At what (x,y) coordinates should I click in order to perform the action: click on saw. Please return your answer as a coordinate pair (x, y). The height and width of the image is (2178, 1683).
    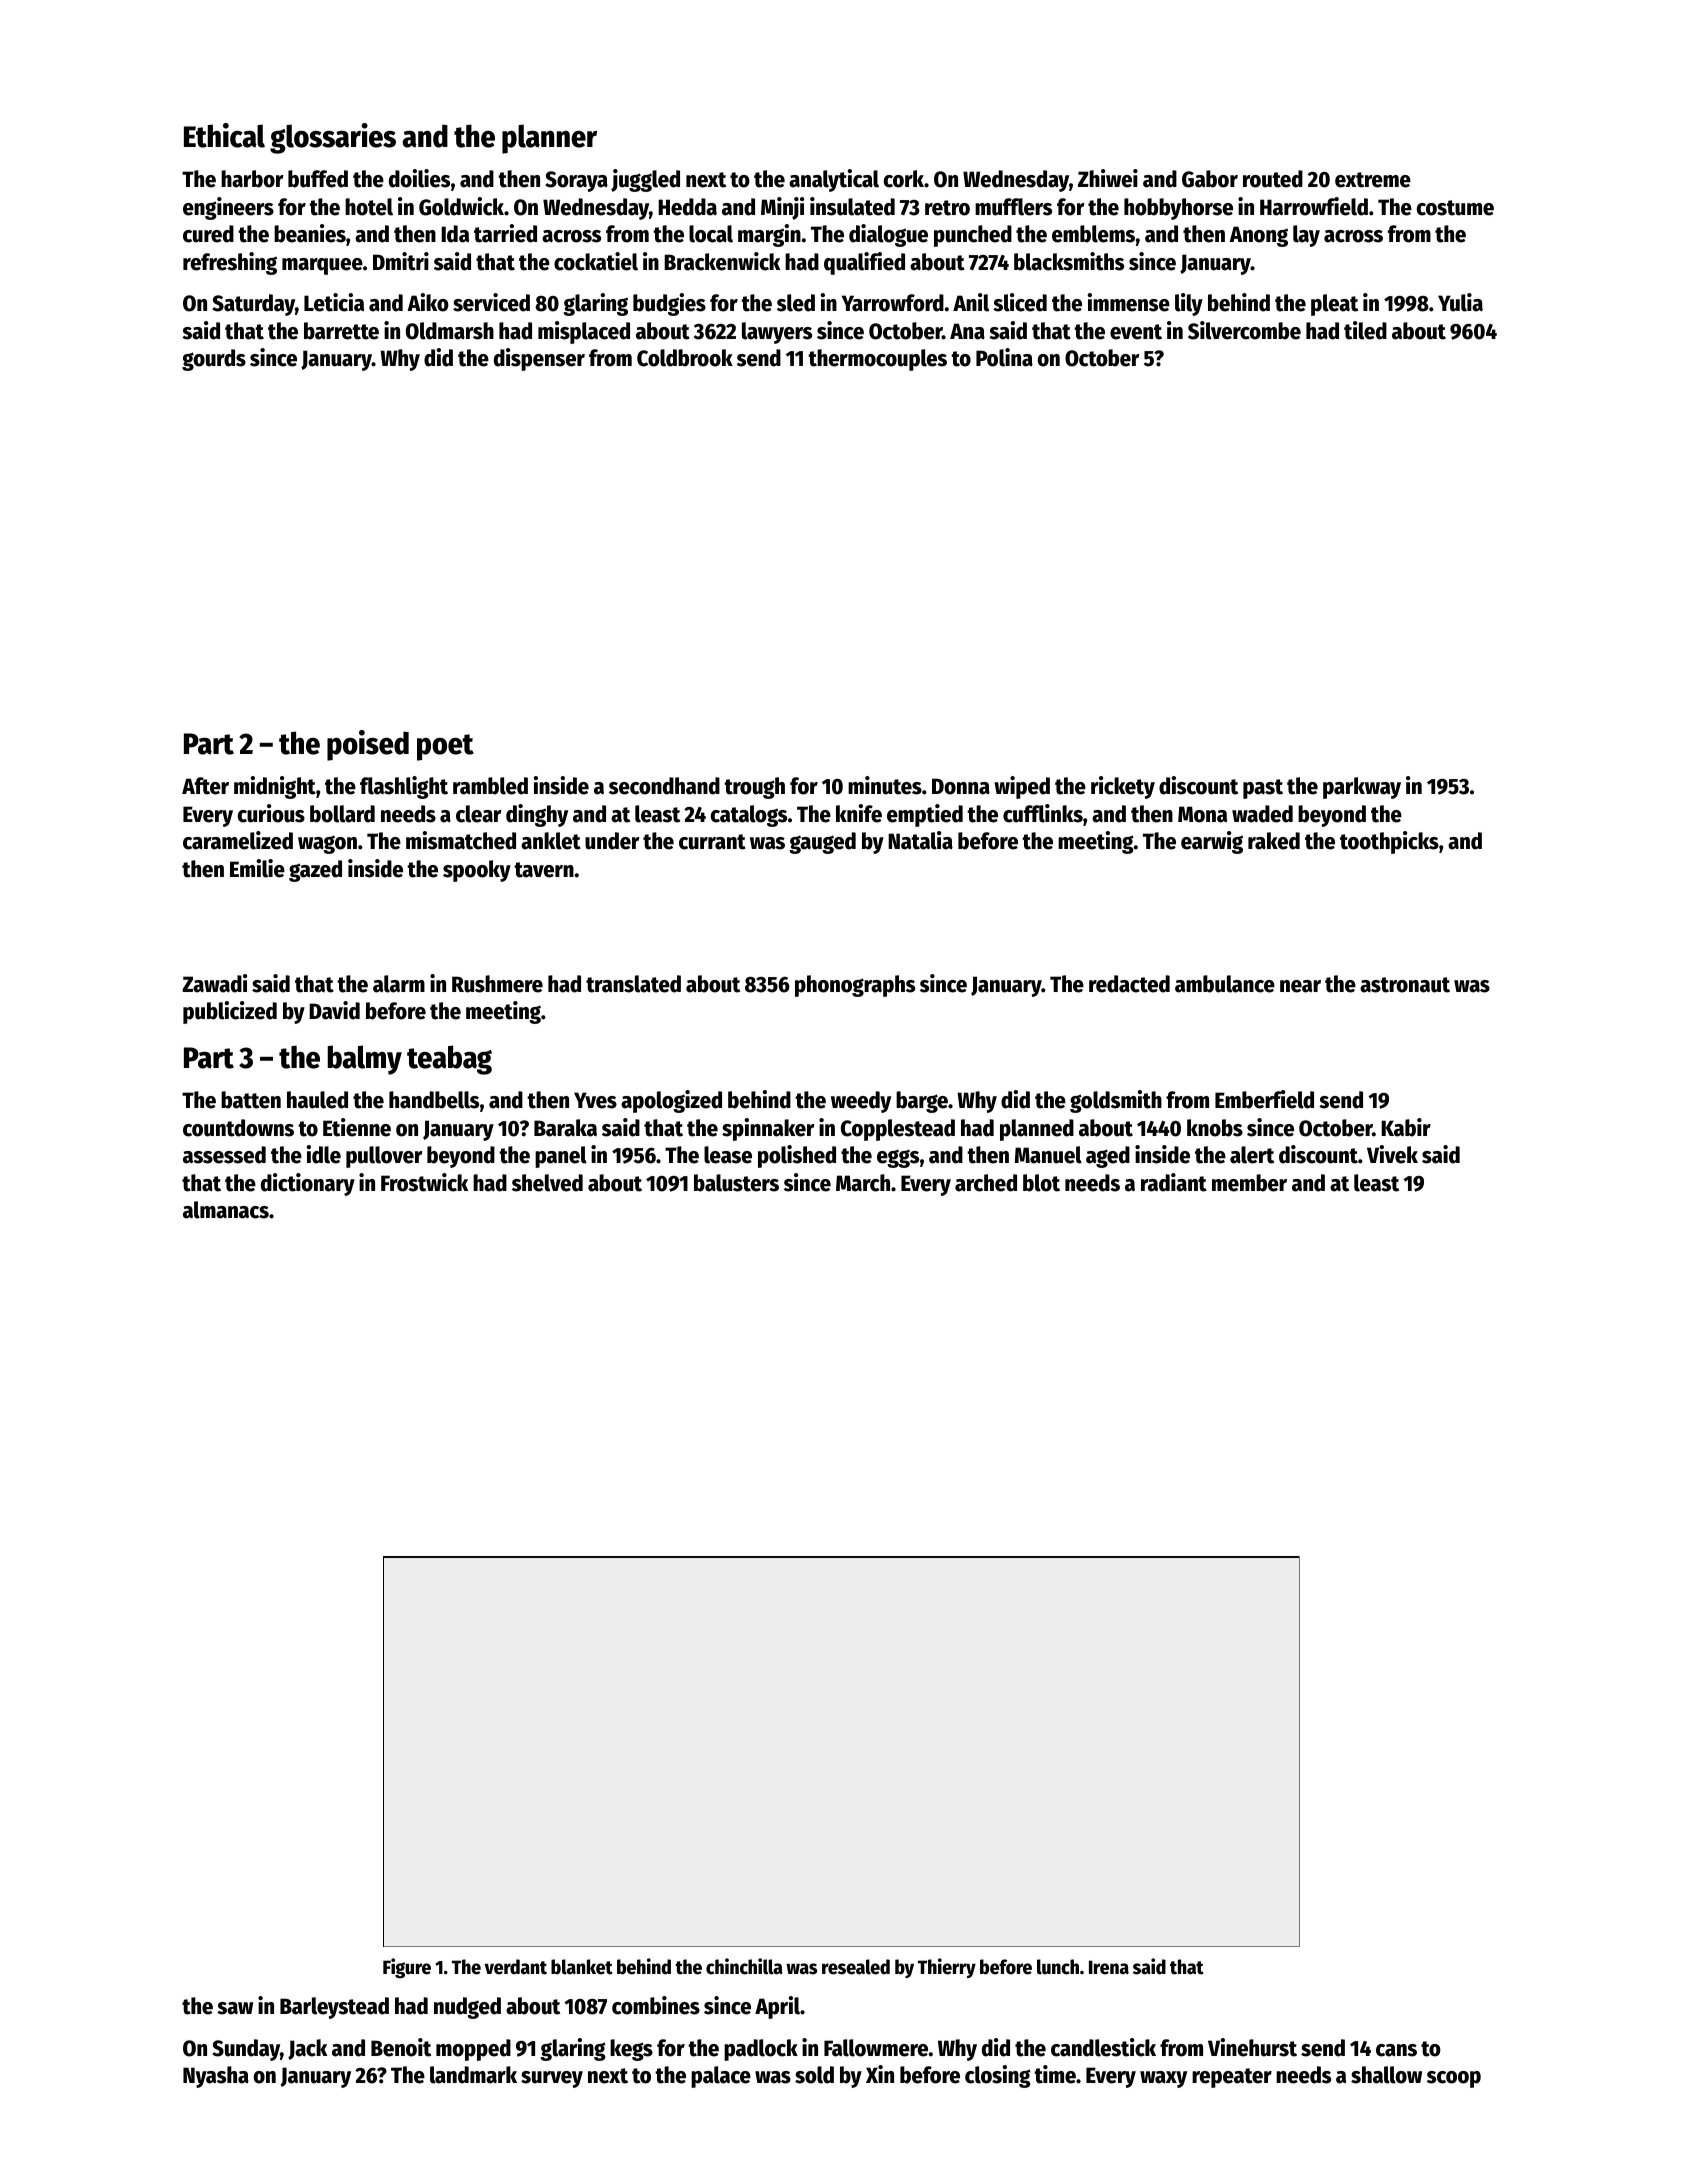
    Looking at the image, I should click on (235, 2008).
